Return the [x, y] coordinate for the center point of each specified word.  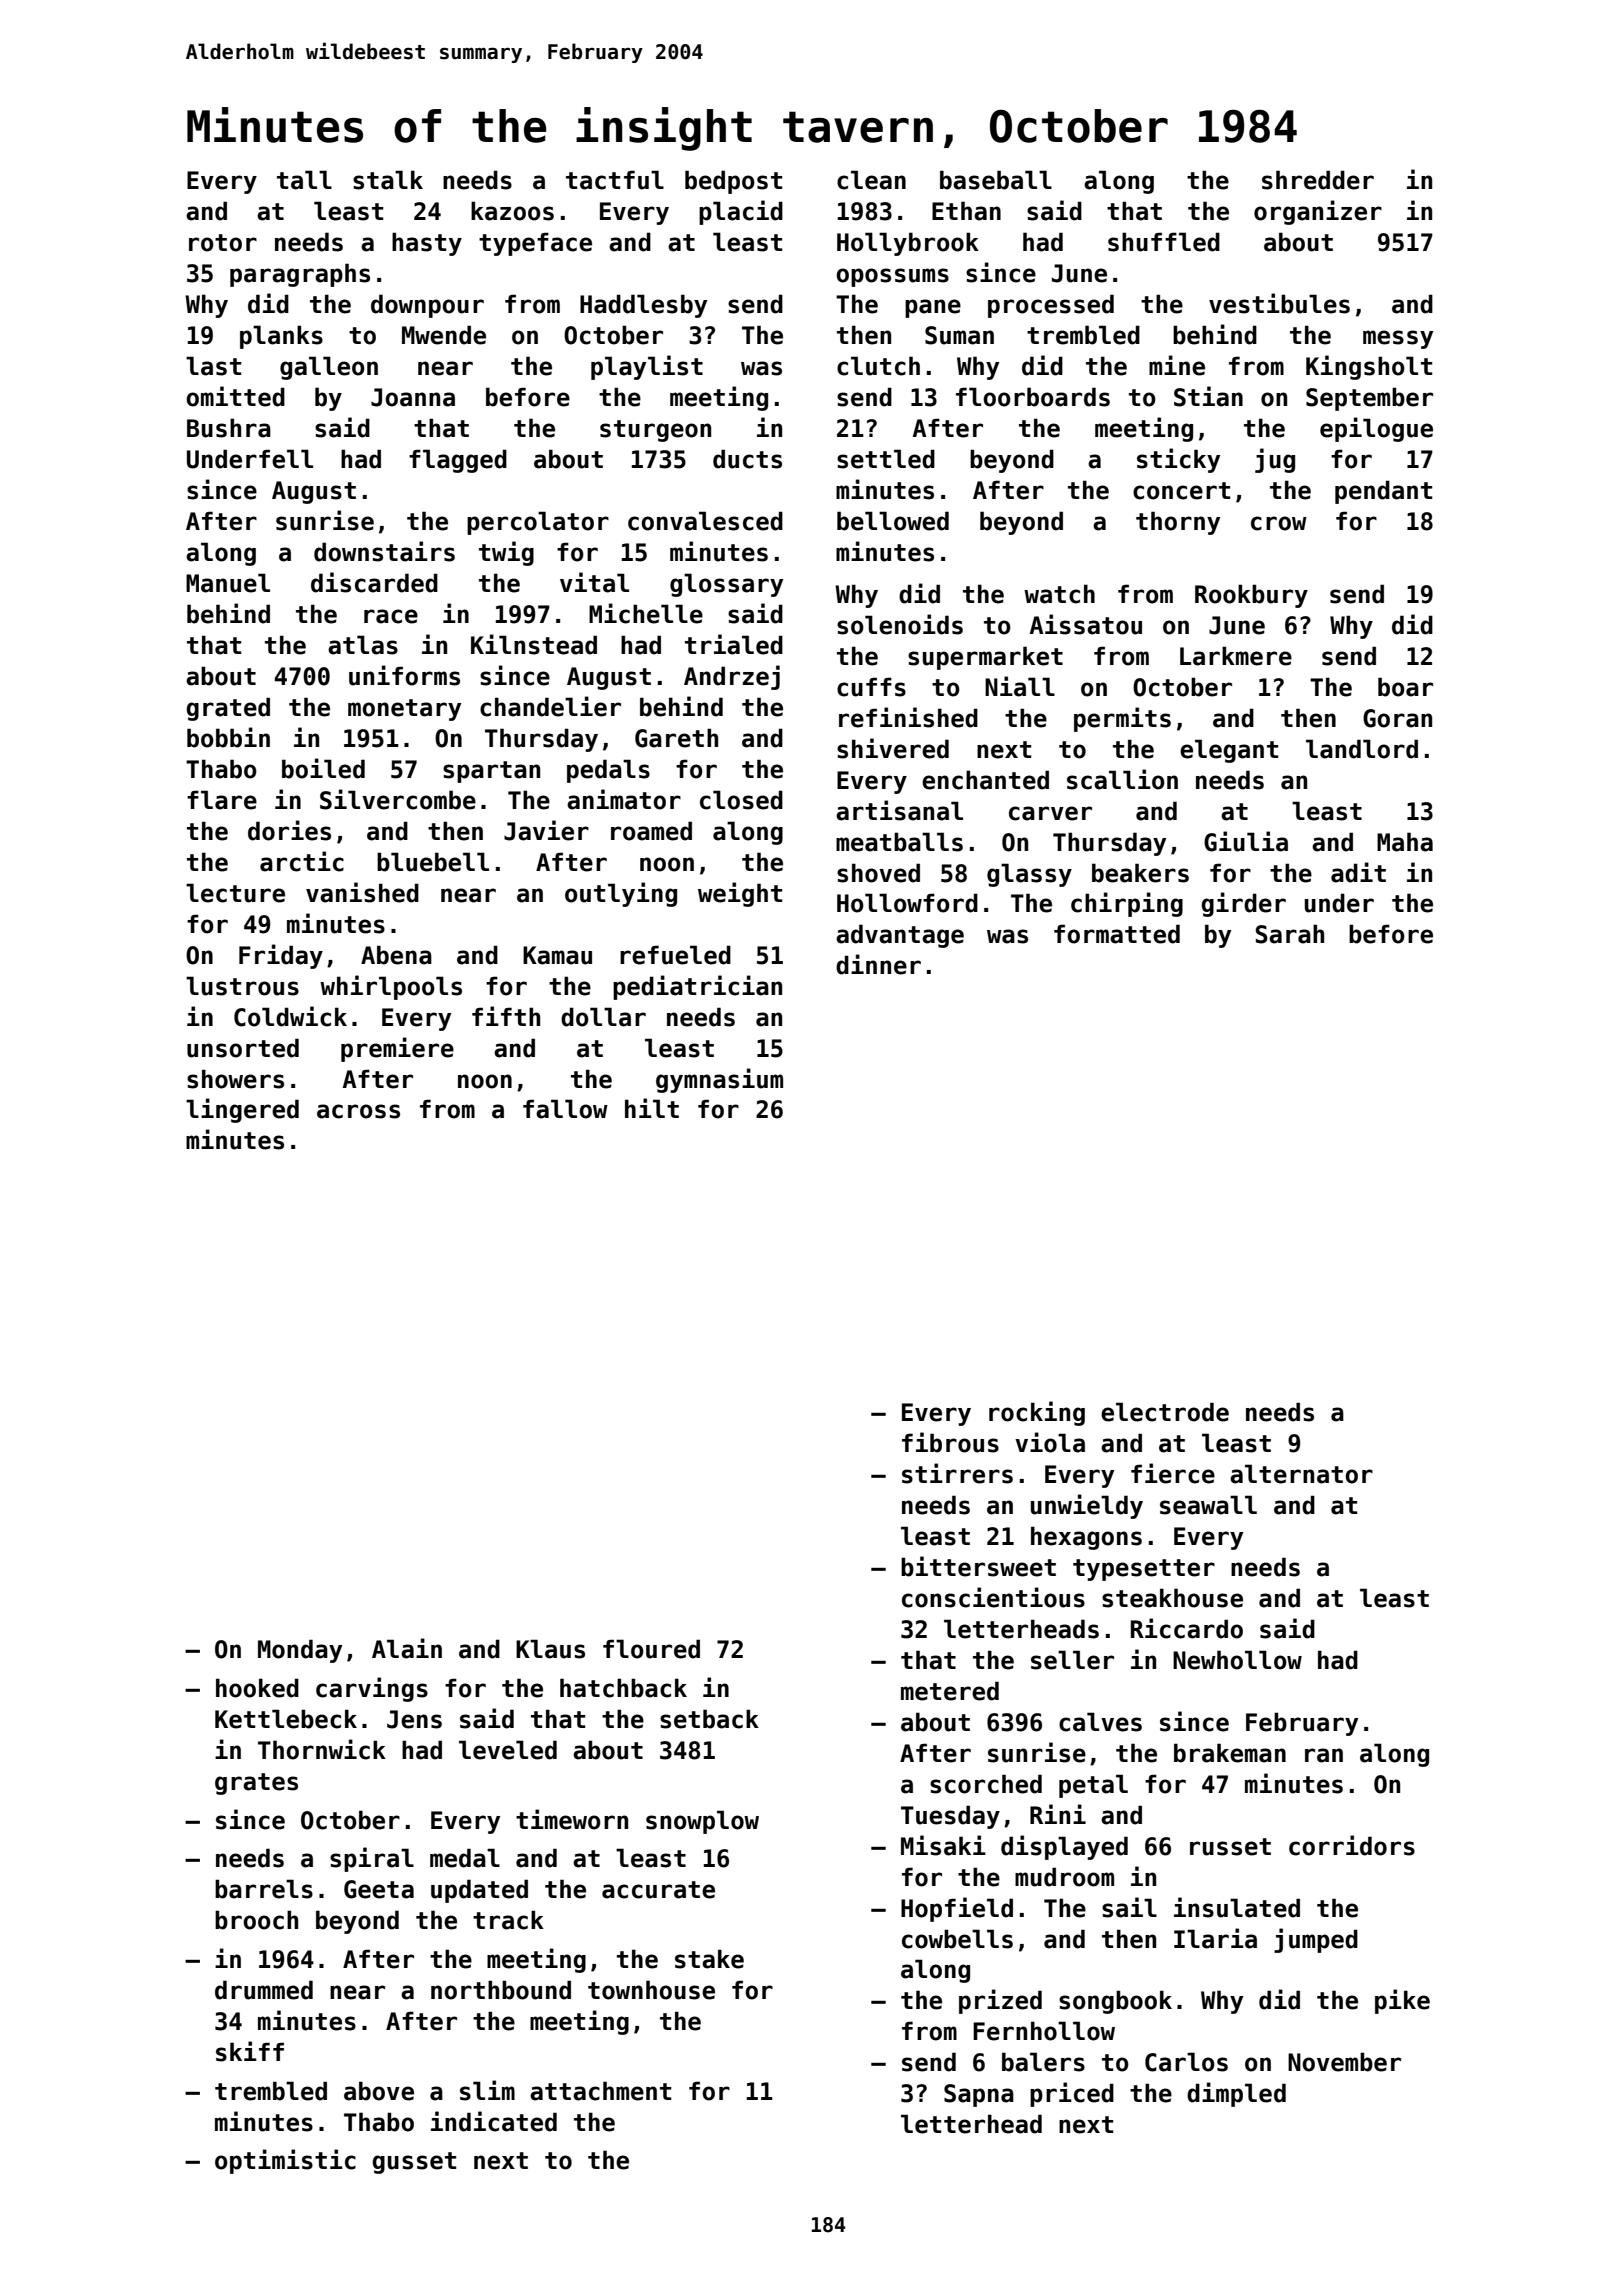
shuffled [1164, 242]
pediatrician [697, 987]
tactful [615, 180]
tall [304, 180]
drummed [264, 1990]
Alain [407, 1648]
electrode [1165, 1412]
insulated [1237, 1907]
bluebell [433, 862]
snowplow [702, 1822]
